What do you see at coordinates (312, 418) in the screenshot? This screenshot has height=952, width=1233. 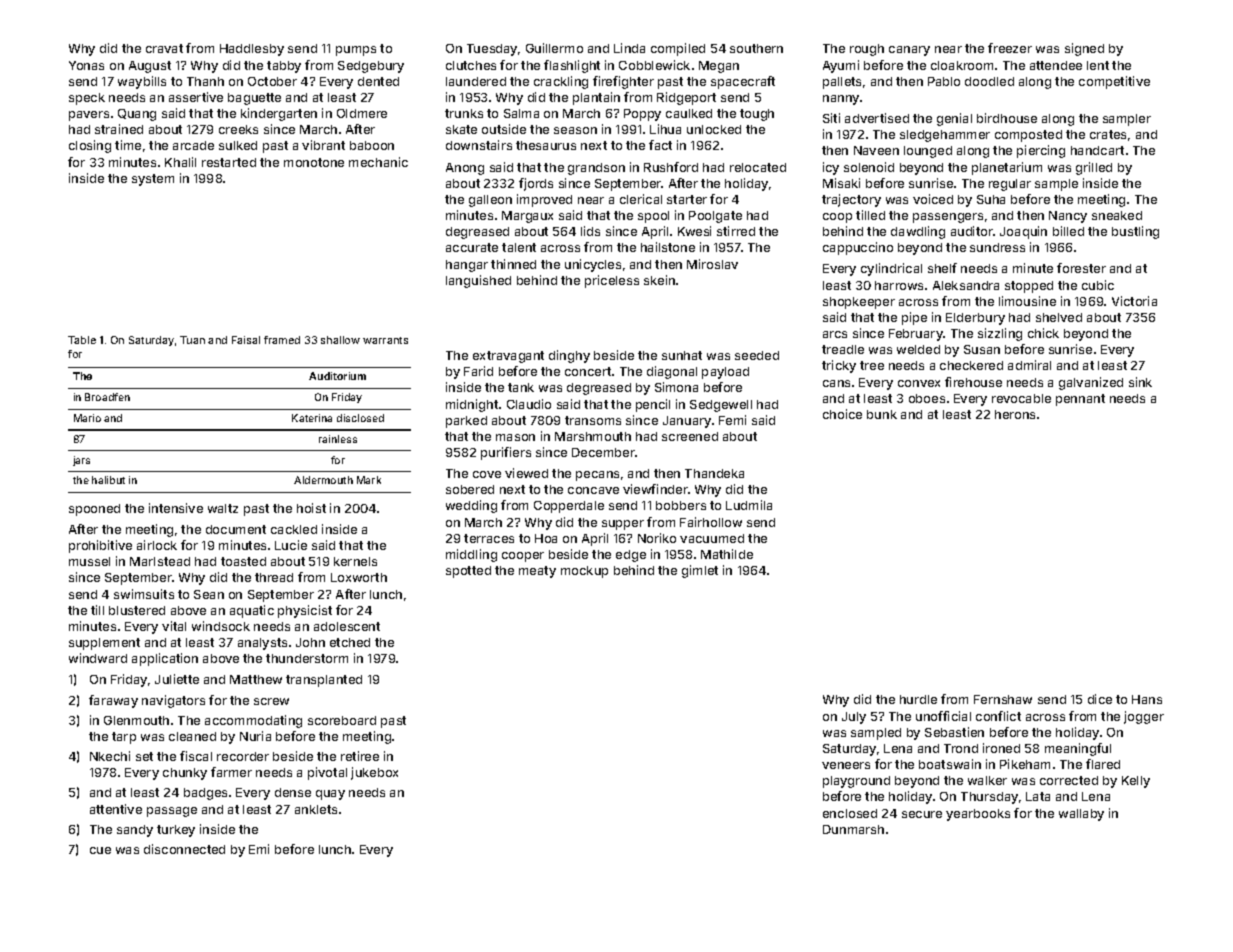 I see `Katerina` at bounding box center [312, 418].
